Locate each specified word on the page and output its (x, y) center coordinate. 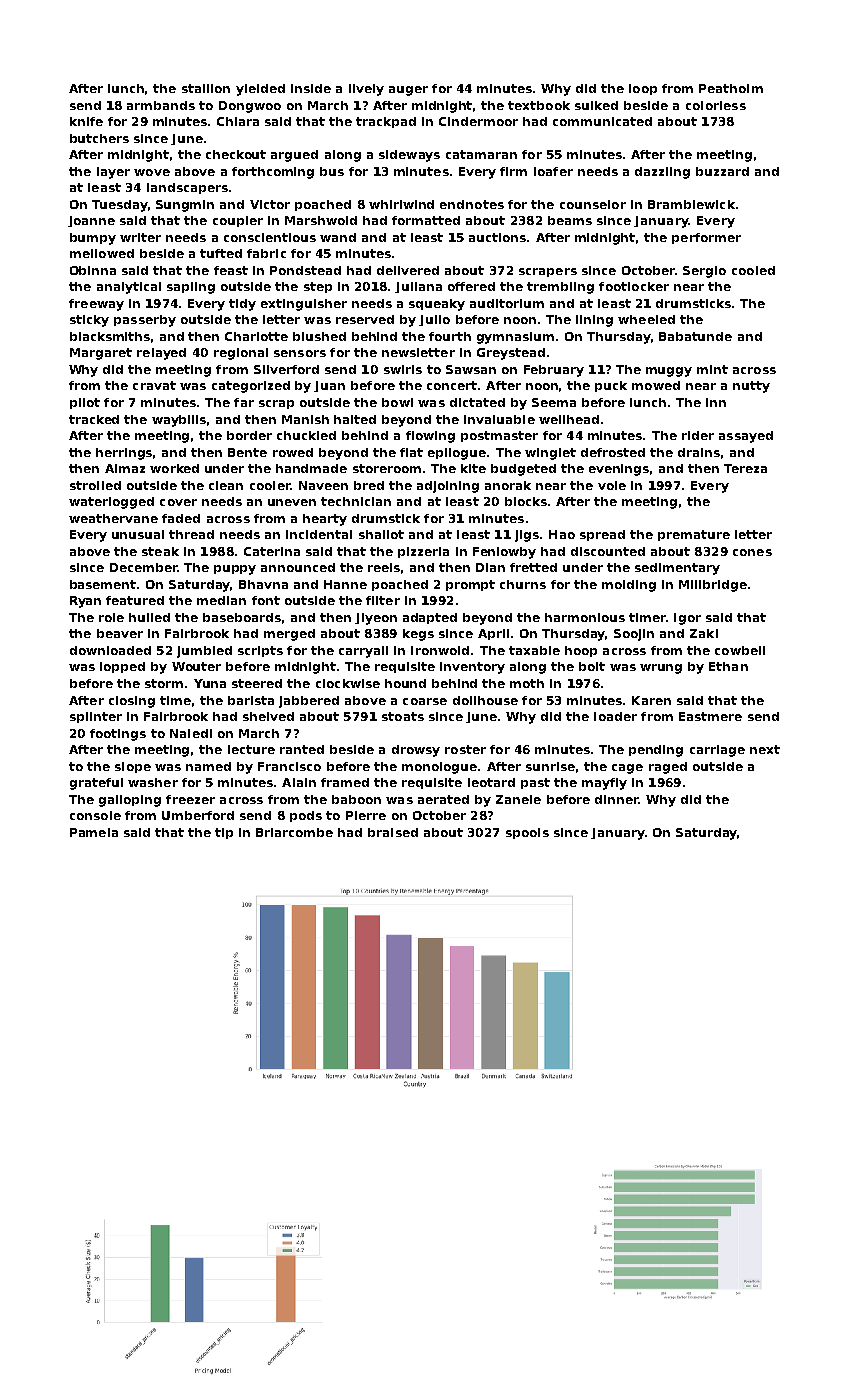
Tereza (745, 468)
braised (393, 832)
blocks (526, 501)
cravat (154, 385)
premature (694, 535)
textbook (539, 105)
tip (224, 833)
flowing (430, 437)
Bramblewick (691, 204)
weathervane (113, 518)
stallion (206, 88)
